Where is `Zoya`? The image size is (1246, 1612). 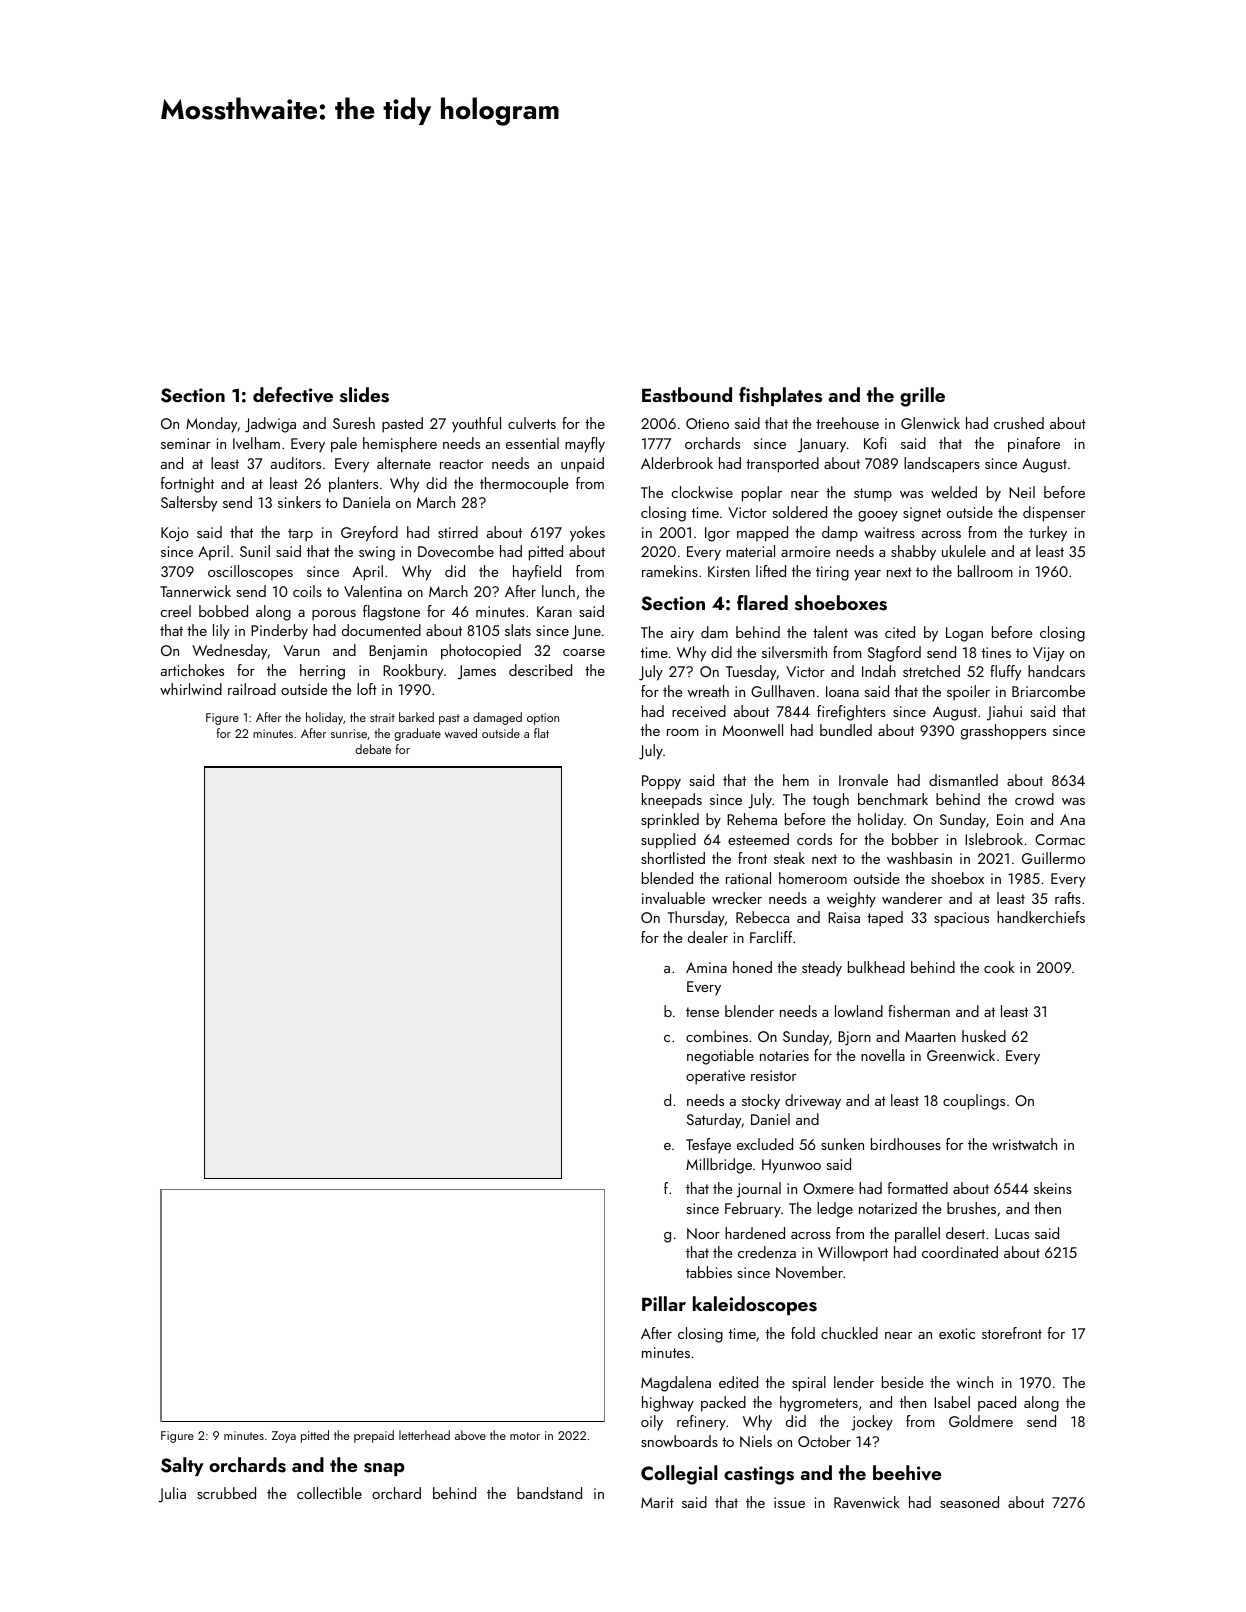 Zoya is located at coordinates (284, 1437).
